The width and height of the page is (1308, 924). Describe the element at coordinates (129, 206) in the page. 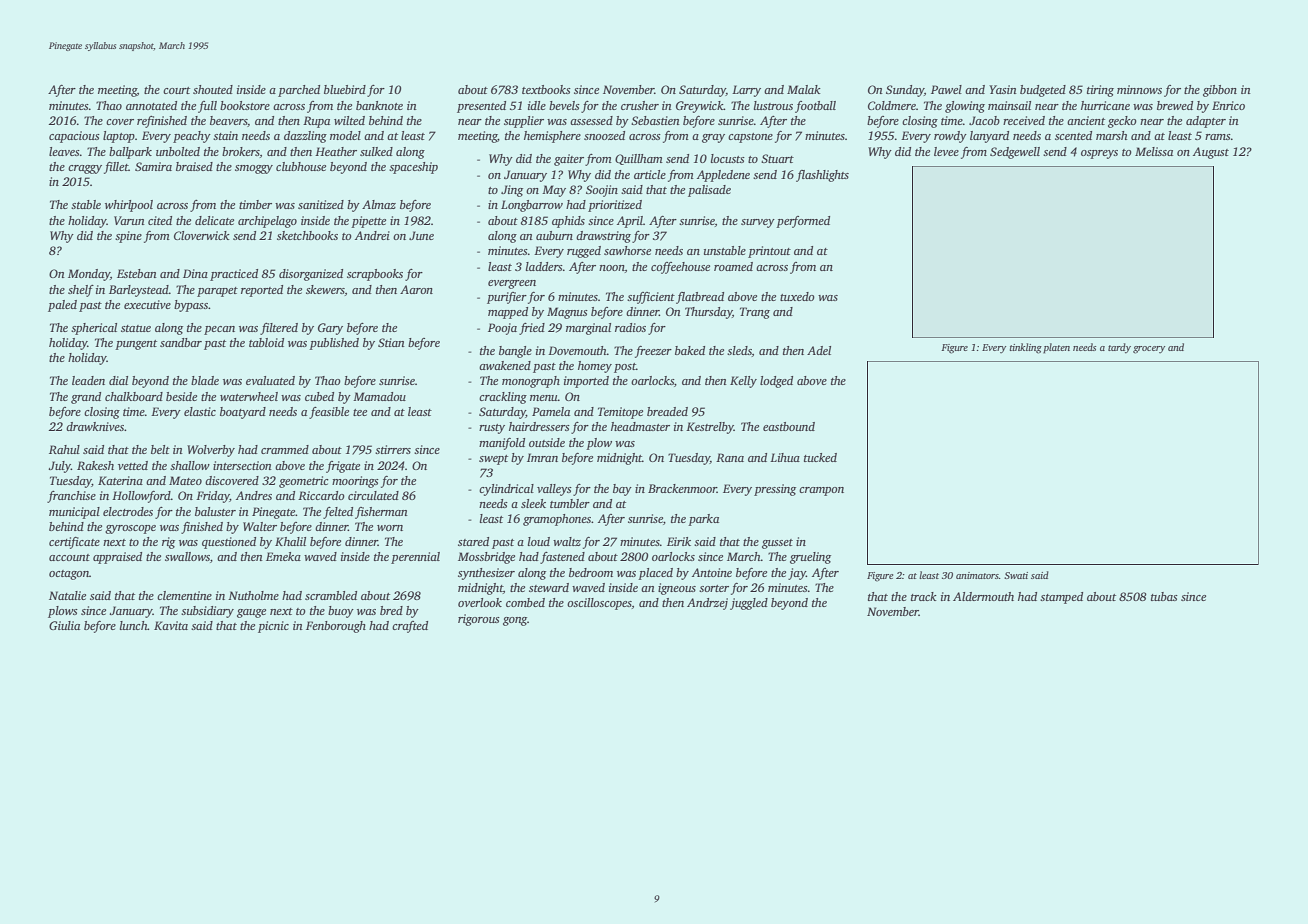

I see `whirlpool` at that location.
